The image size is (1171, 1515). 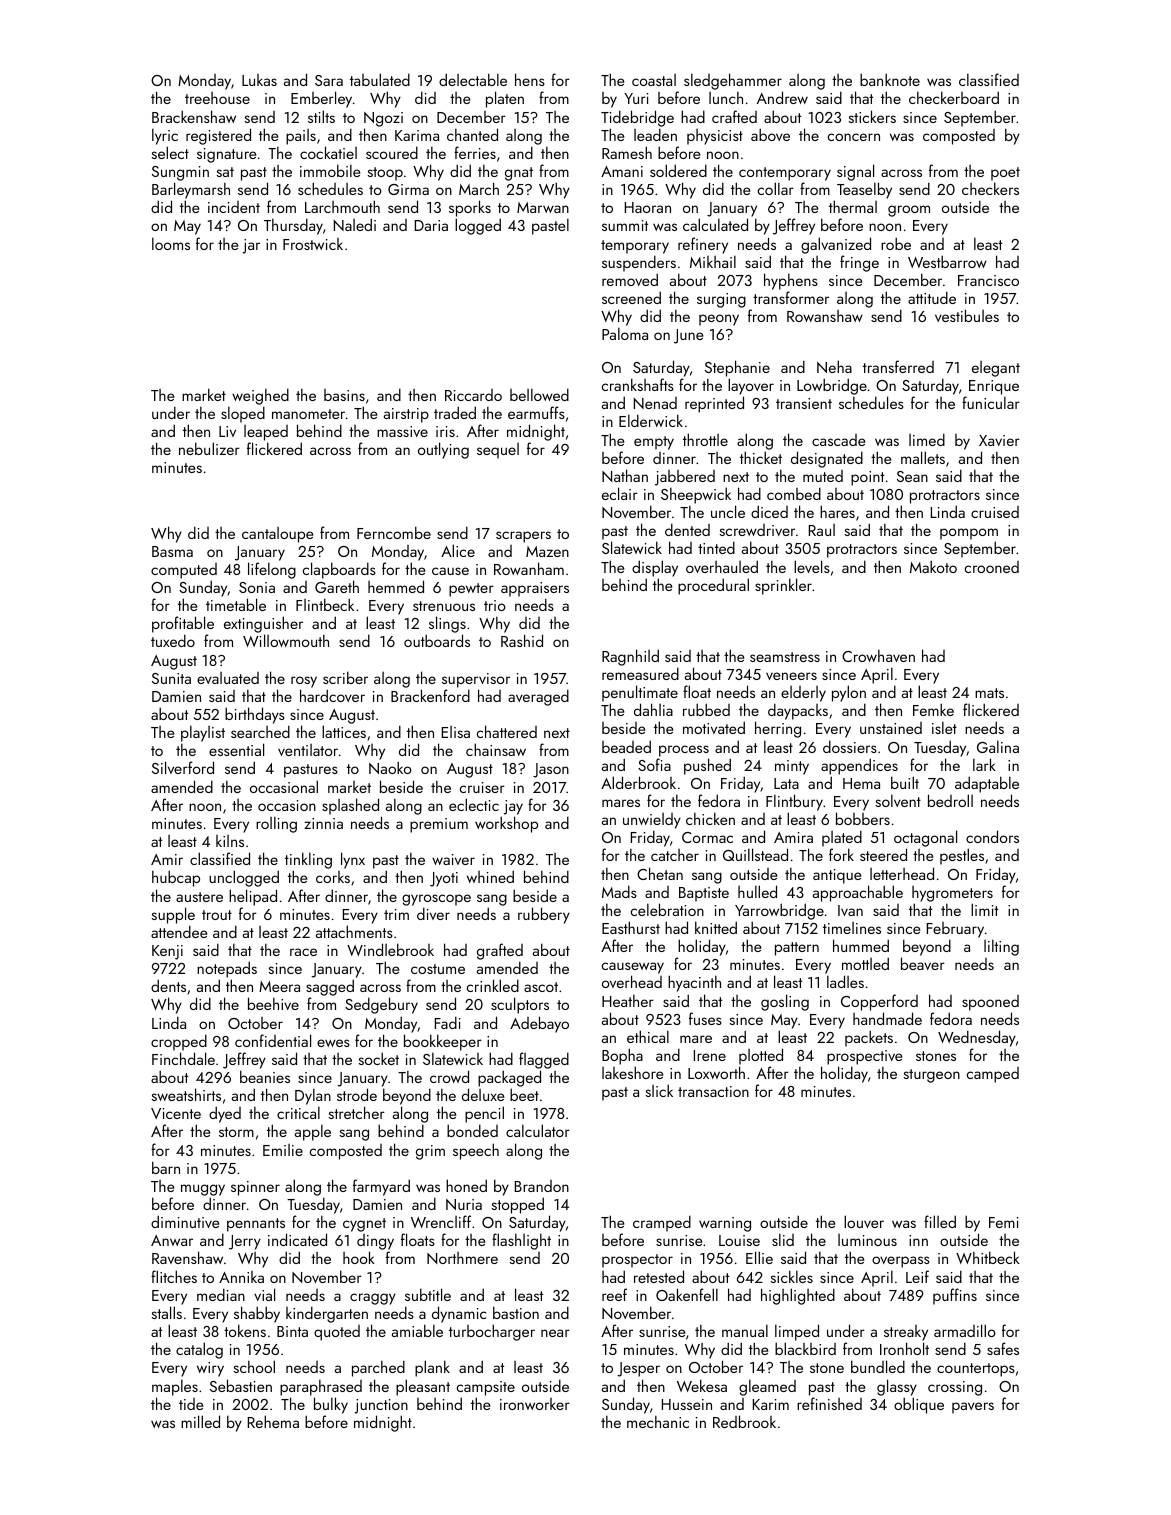 I want to click on Whitbeck, so click(x=988, y=1257).
